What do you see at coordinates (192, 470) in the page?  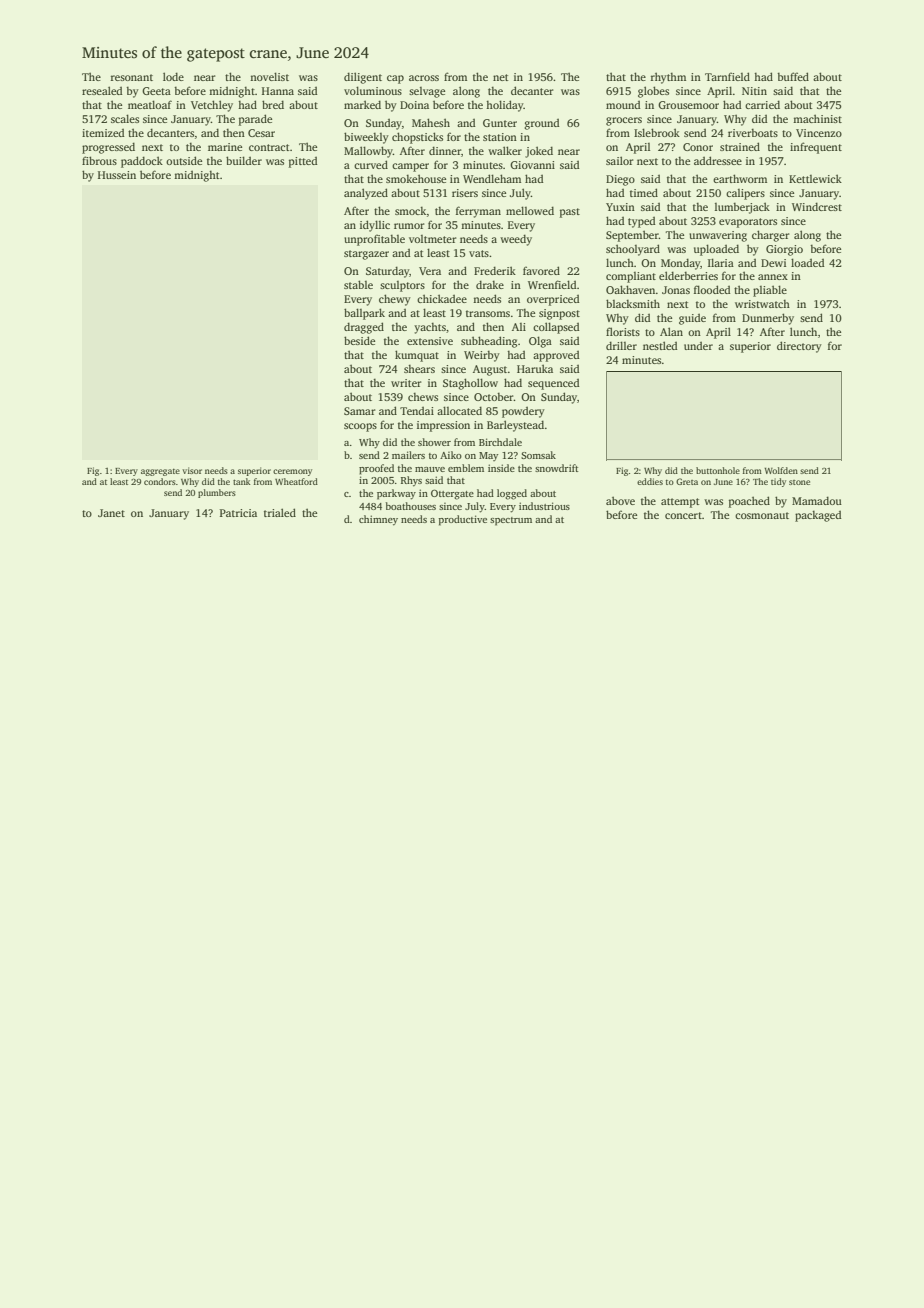 I see `visor` at bounding box center [192, 470].
